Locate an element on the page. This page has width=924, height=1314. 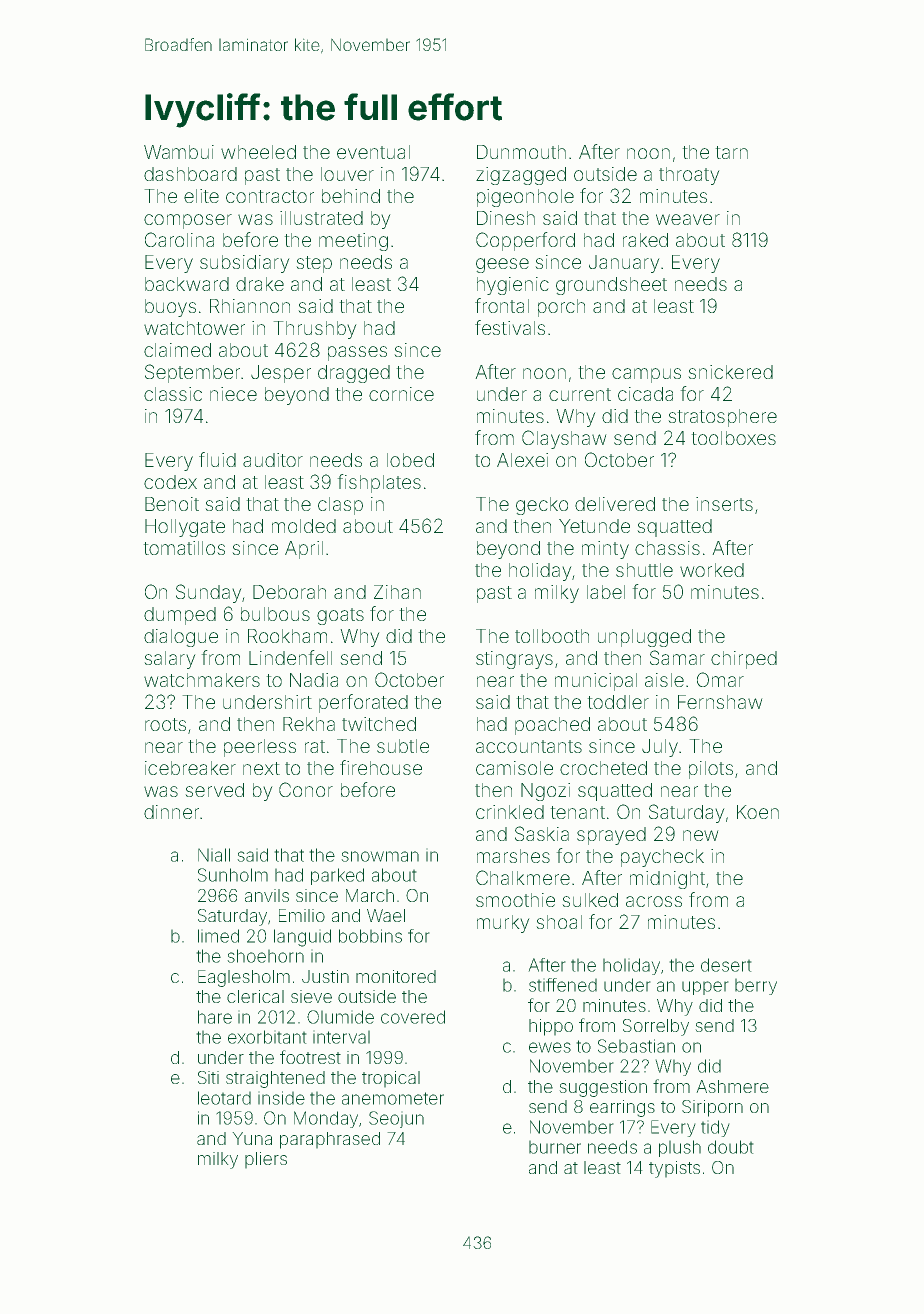
zigzagged is located at coordinates (521, 176).
